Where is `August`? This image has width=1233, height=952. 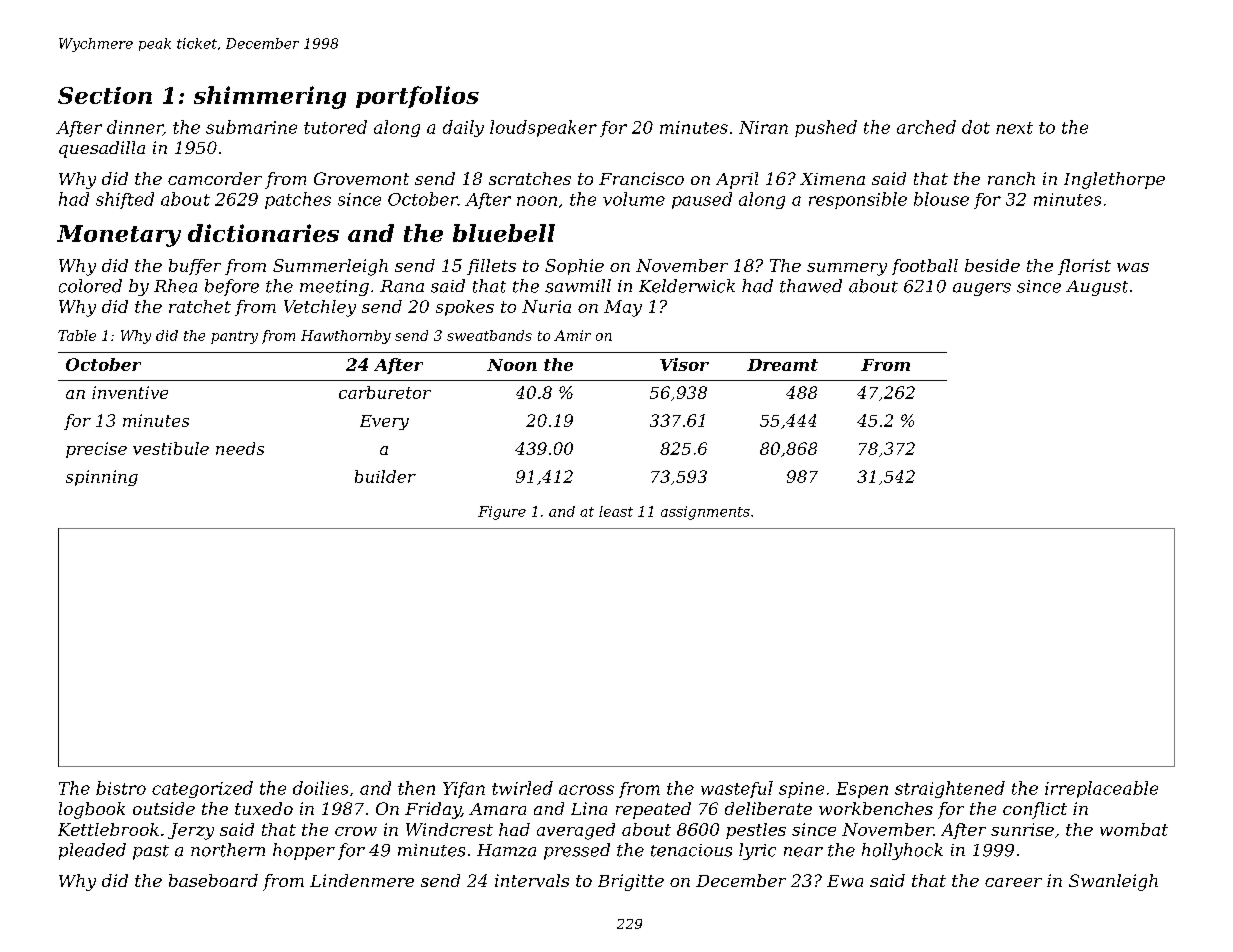 August is located at coordinates (1097, 288).
